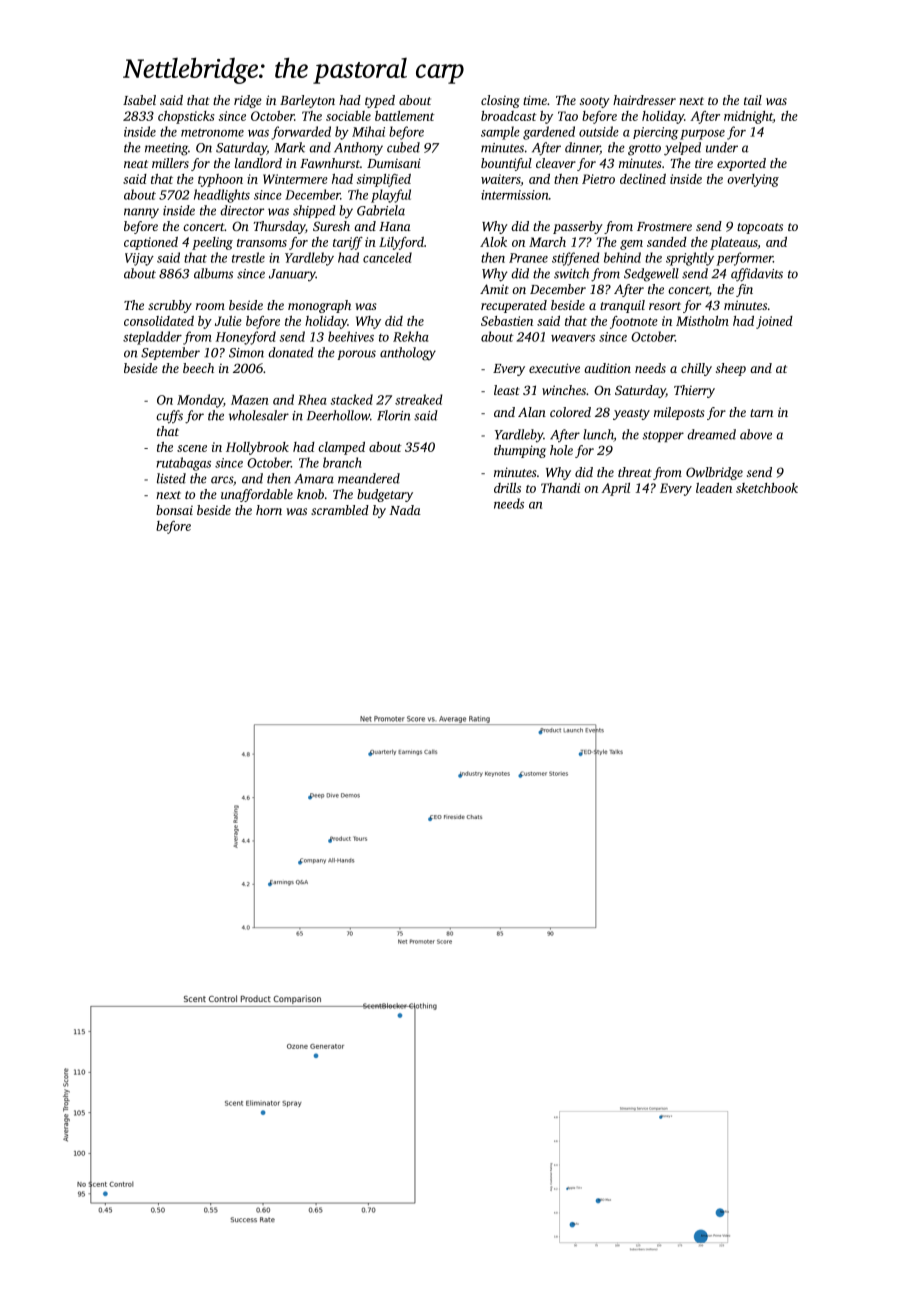  I want to click on captioned, so click(151, 243).
